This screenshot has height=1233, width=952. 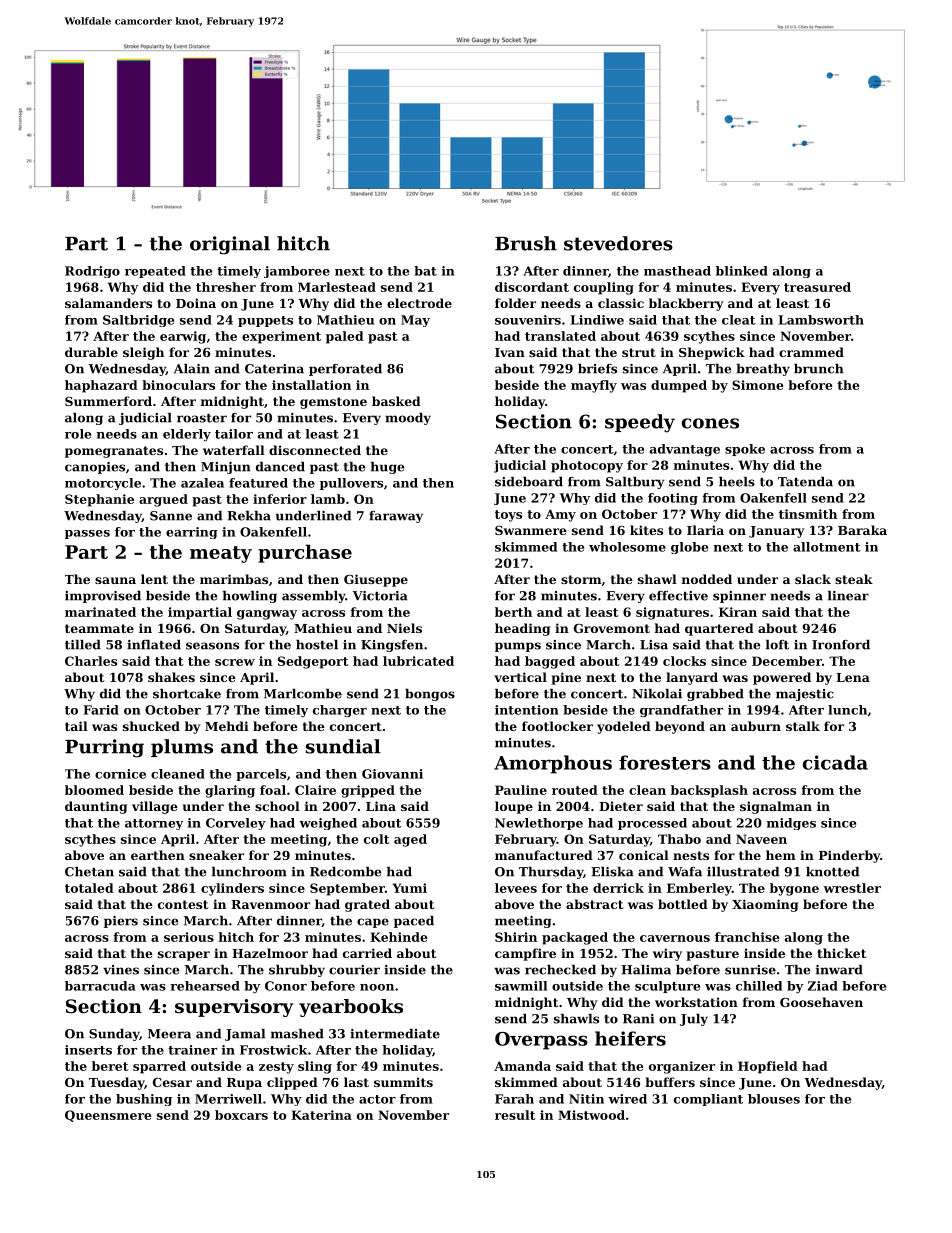 What do you see at coordinates (594, 386) in the screenshot?
I see `mayfly` at bounding box center [594, 386].
